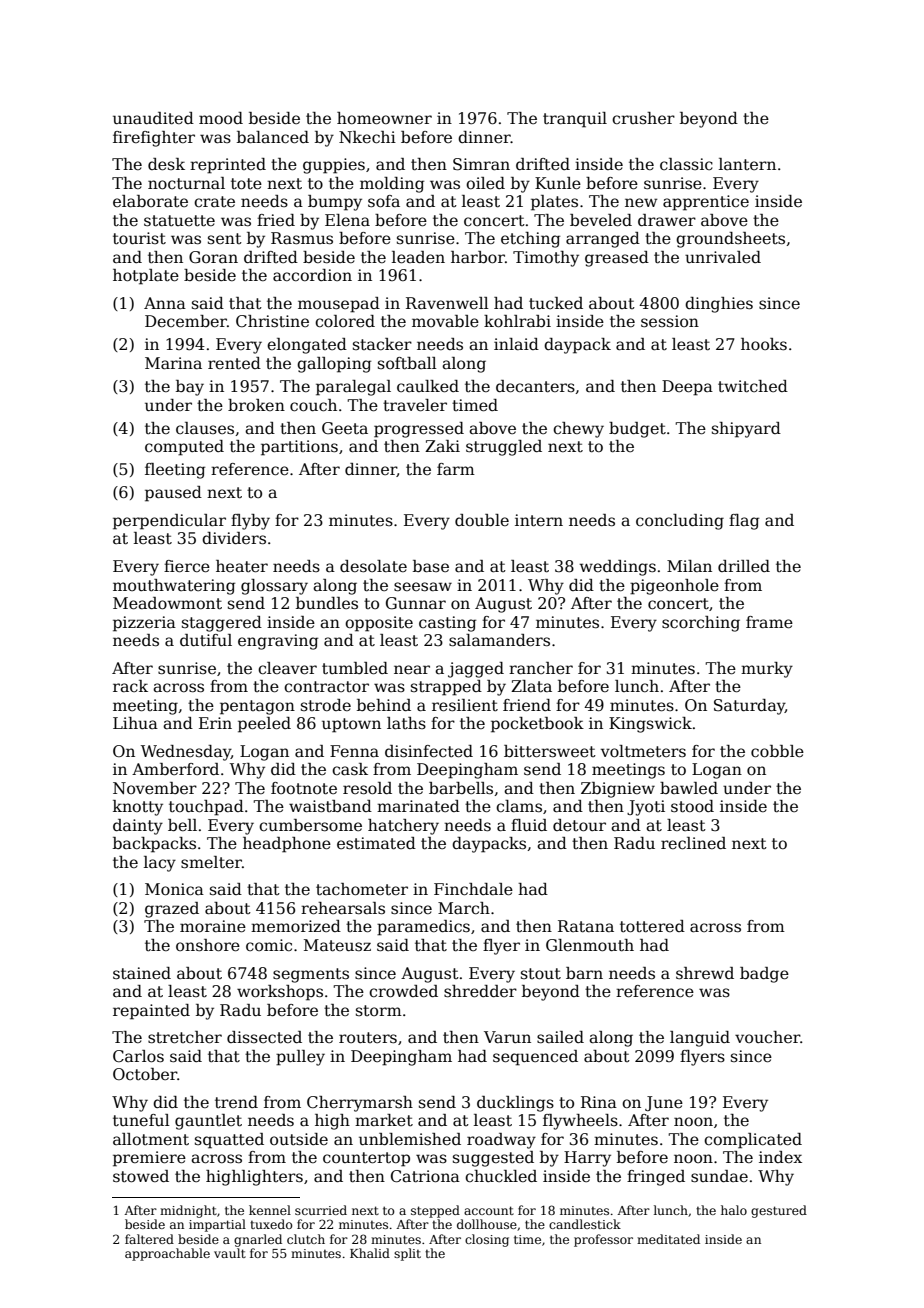 The width and height of the document is (924, 1308). I want to click on footnote, so click(304, 788).
